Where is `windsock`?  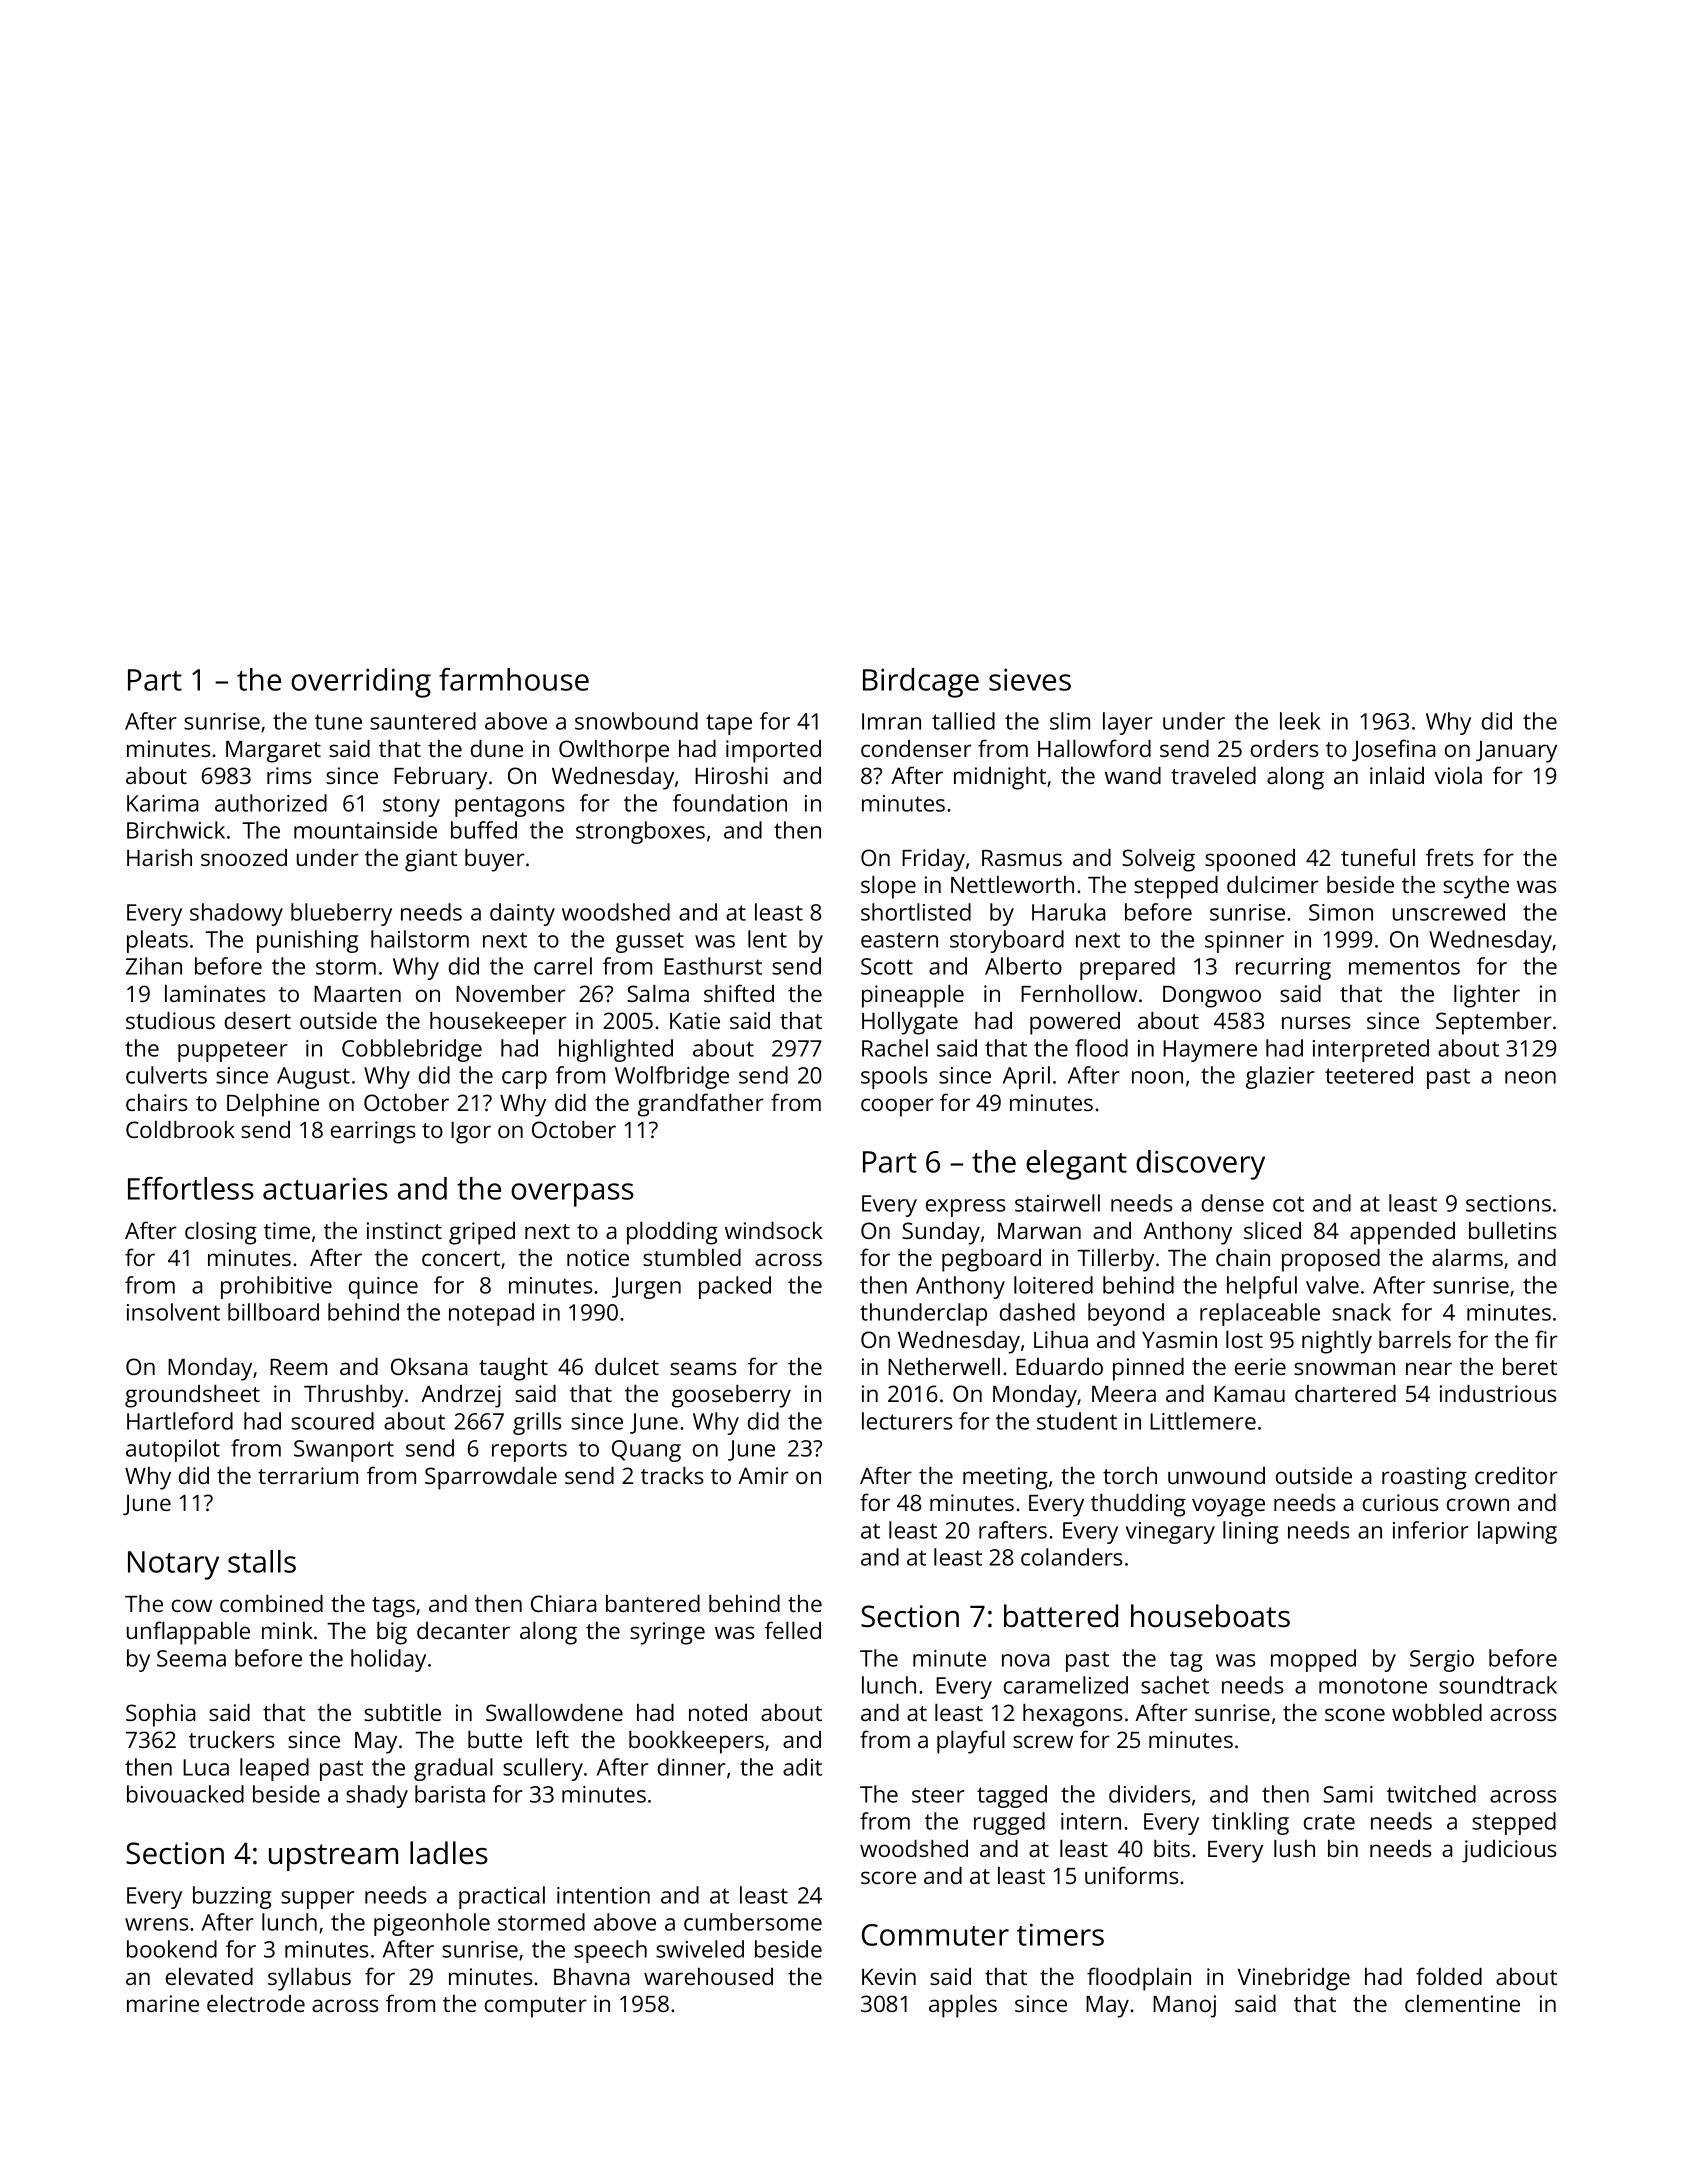
windsock is located at coordinates (774, 1230).
